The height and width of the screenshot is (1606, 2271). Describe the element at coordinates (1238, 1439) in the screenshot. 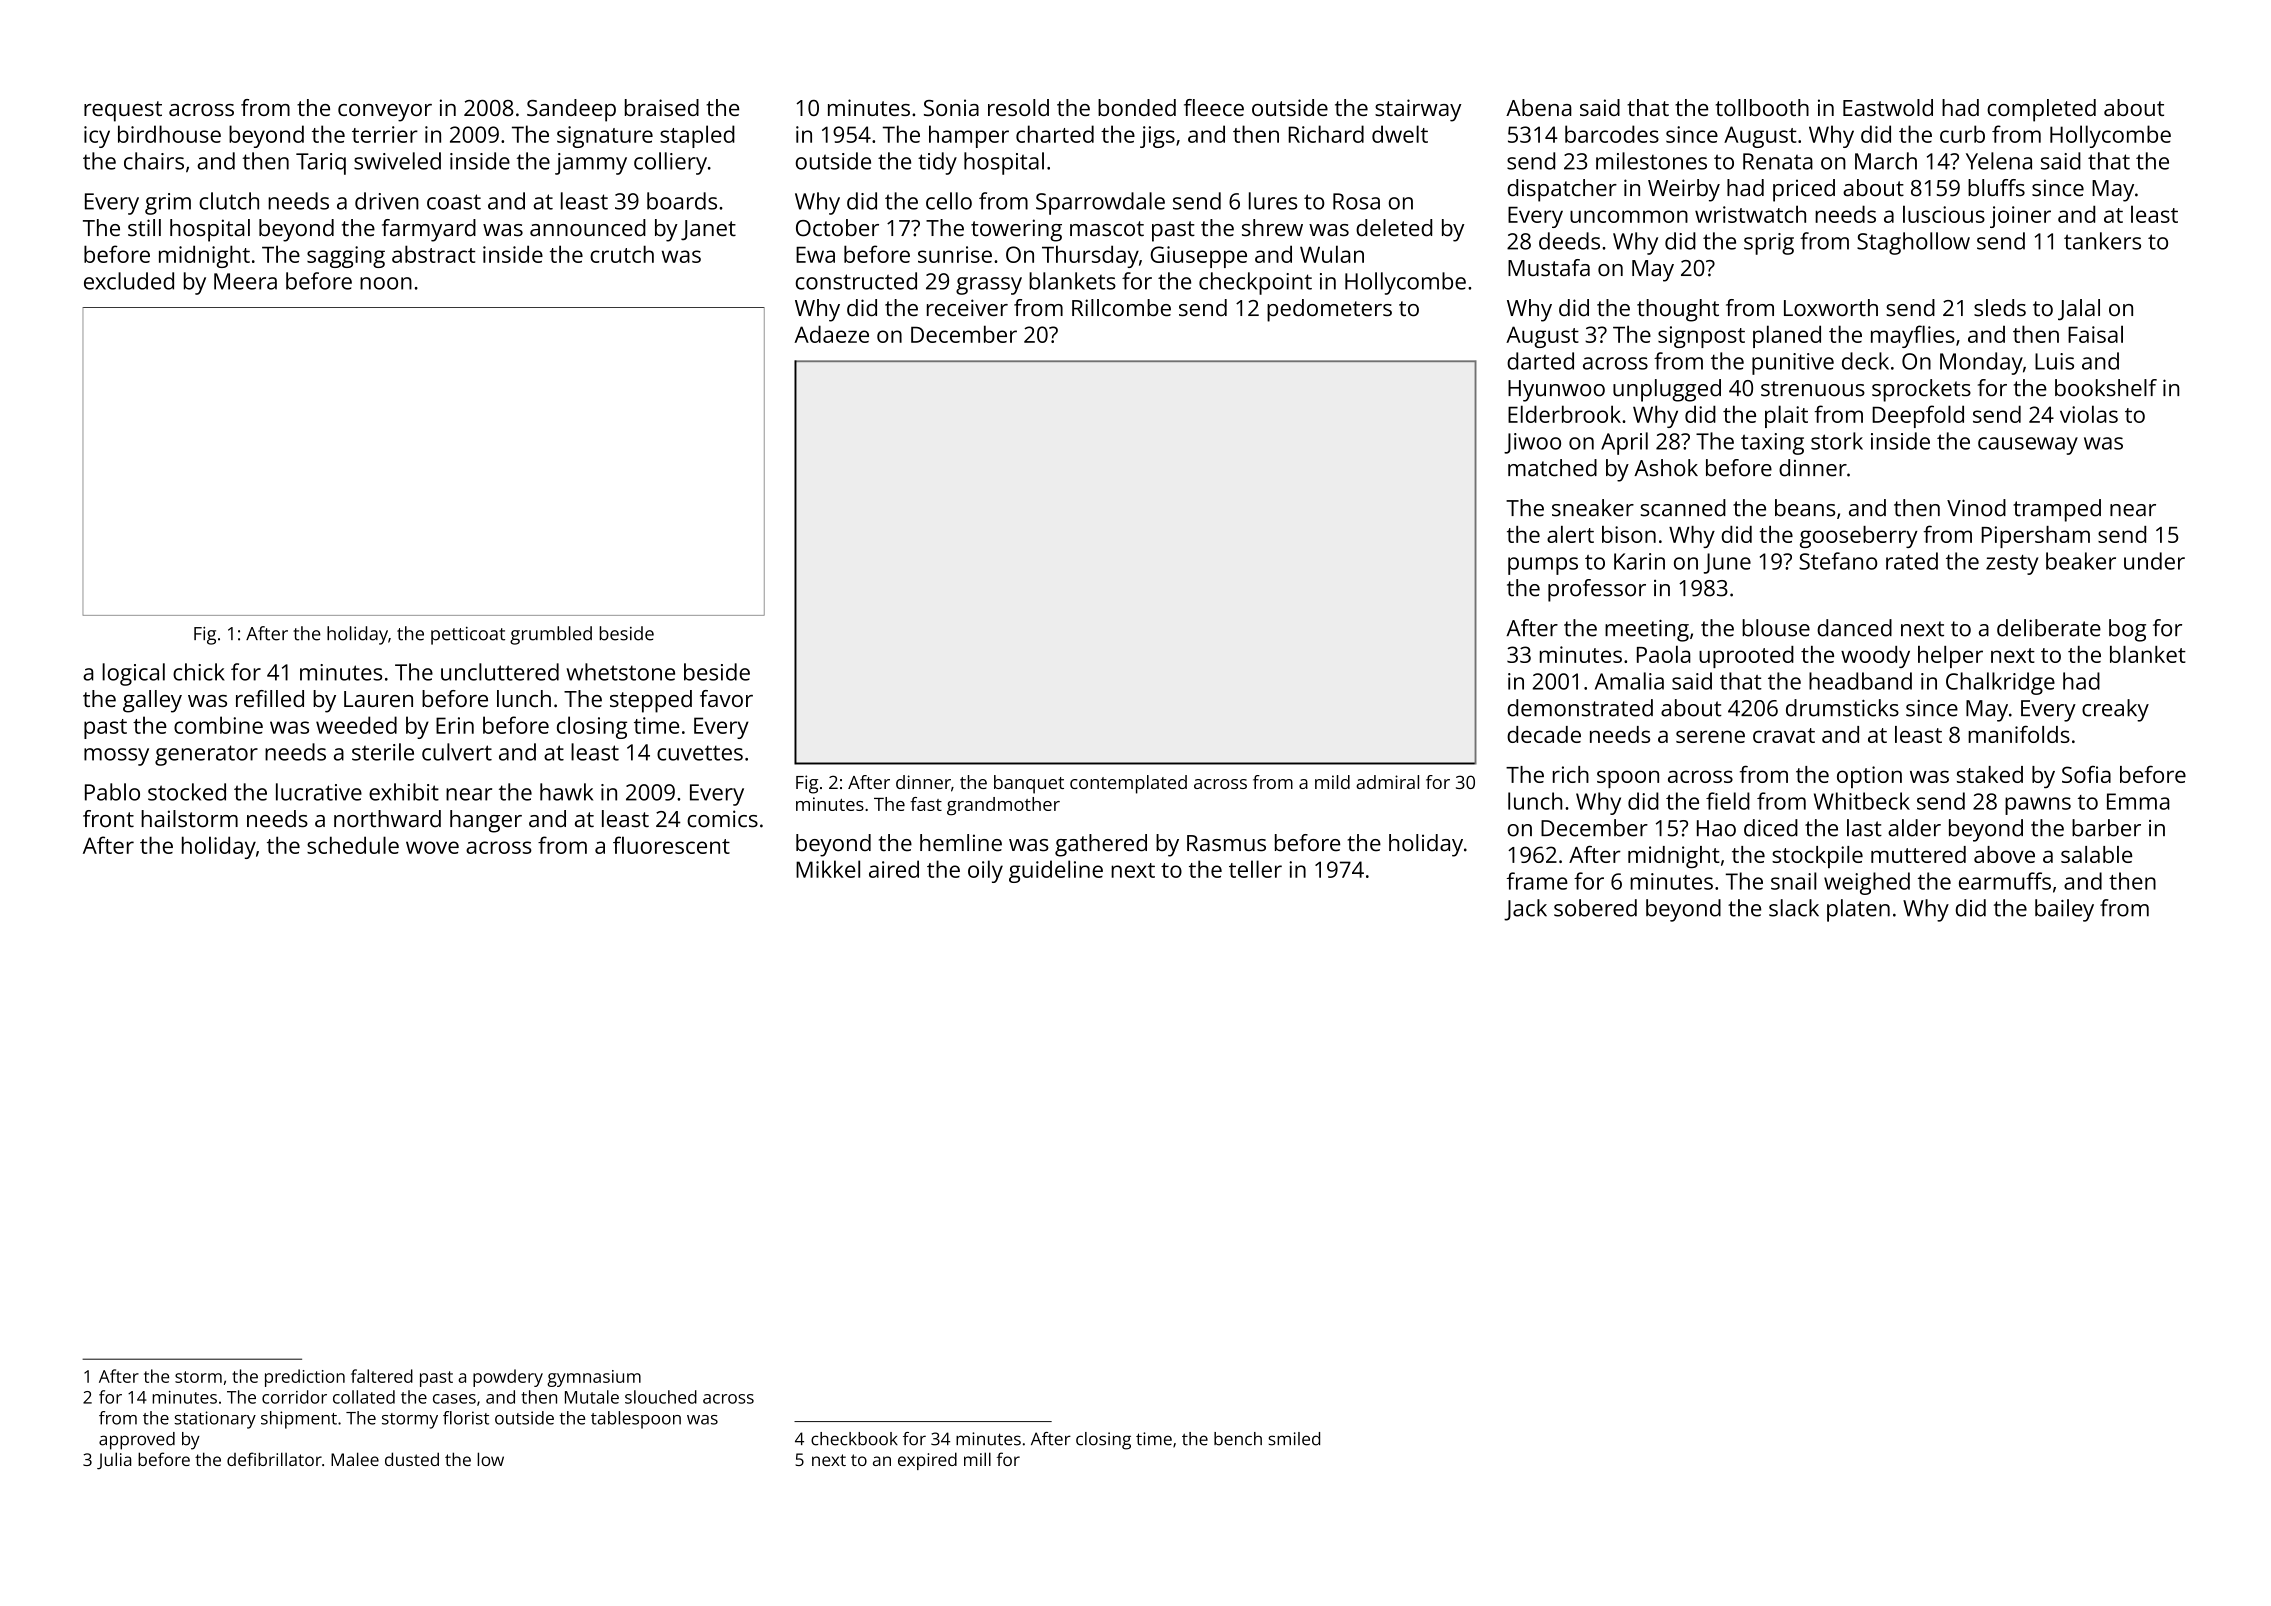

I see `bench` at that location.
